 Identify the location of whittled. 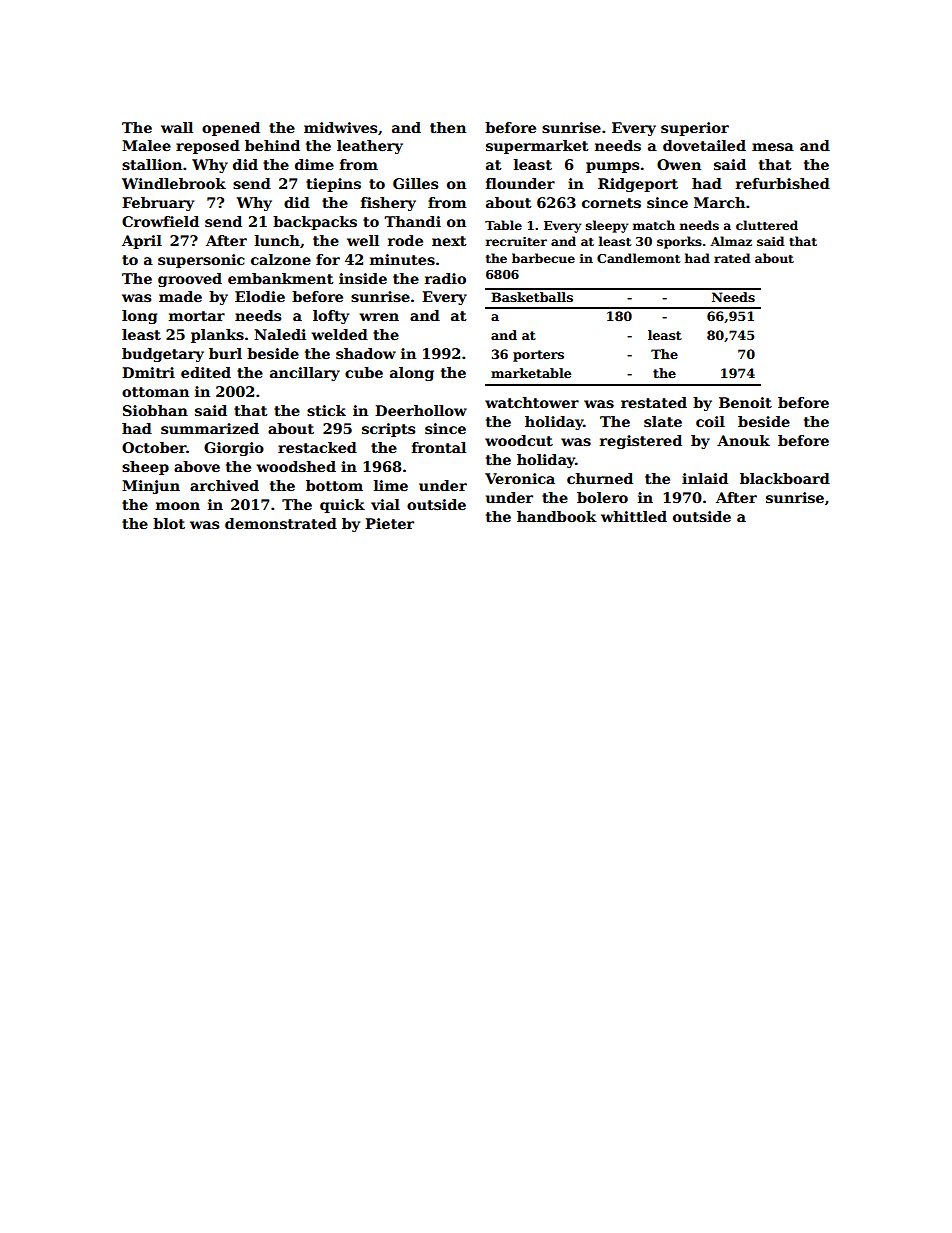
(634, 516).
